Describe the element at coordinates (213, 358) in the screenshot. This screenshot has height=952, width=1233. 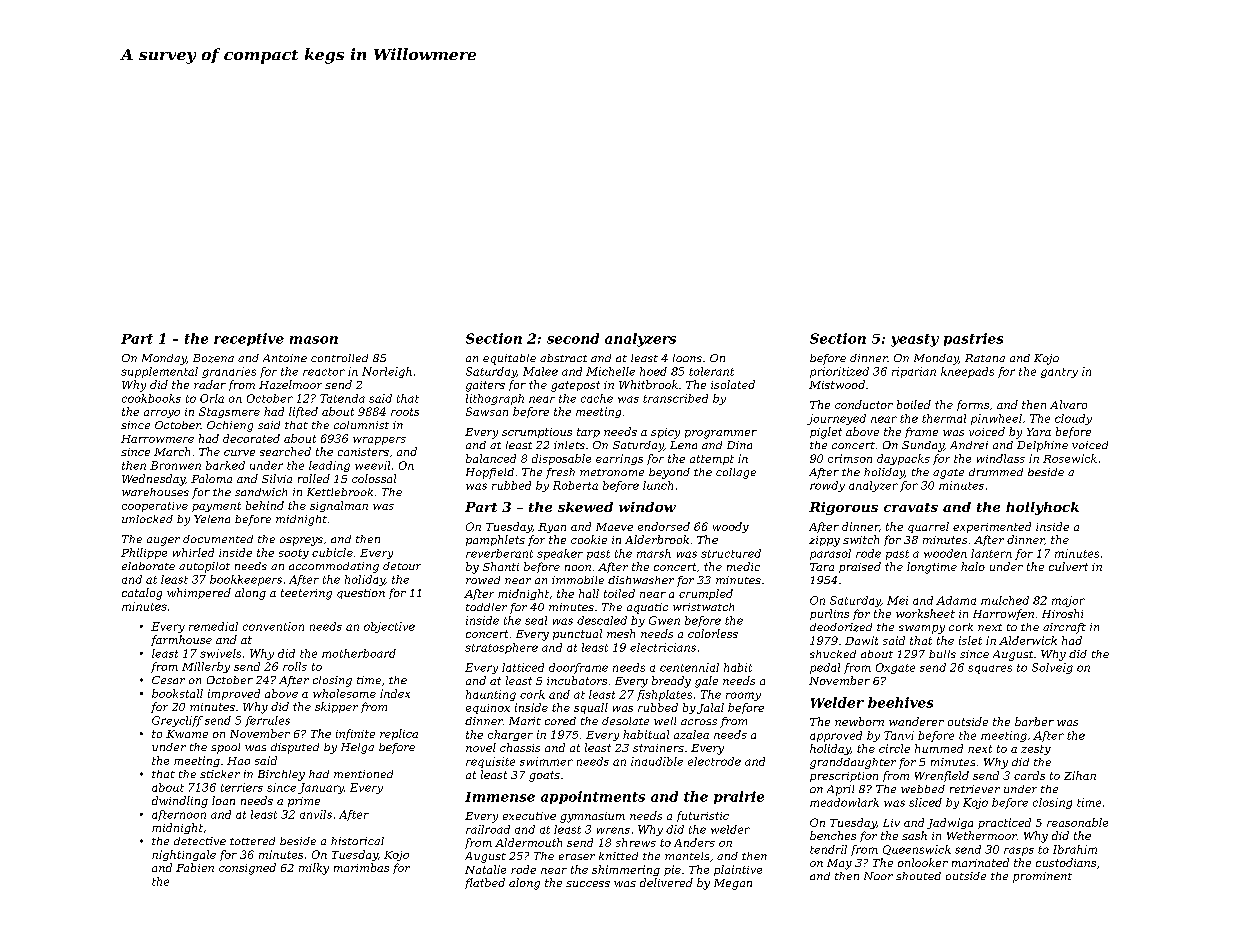
I see `Bozena` at that location.
